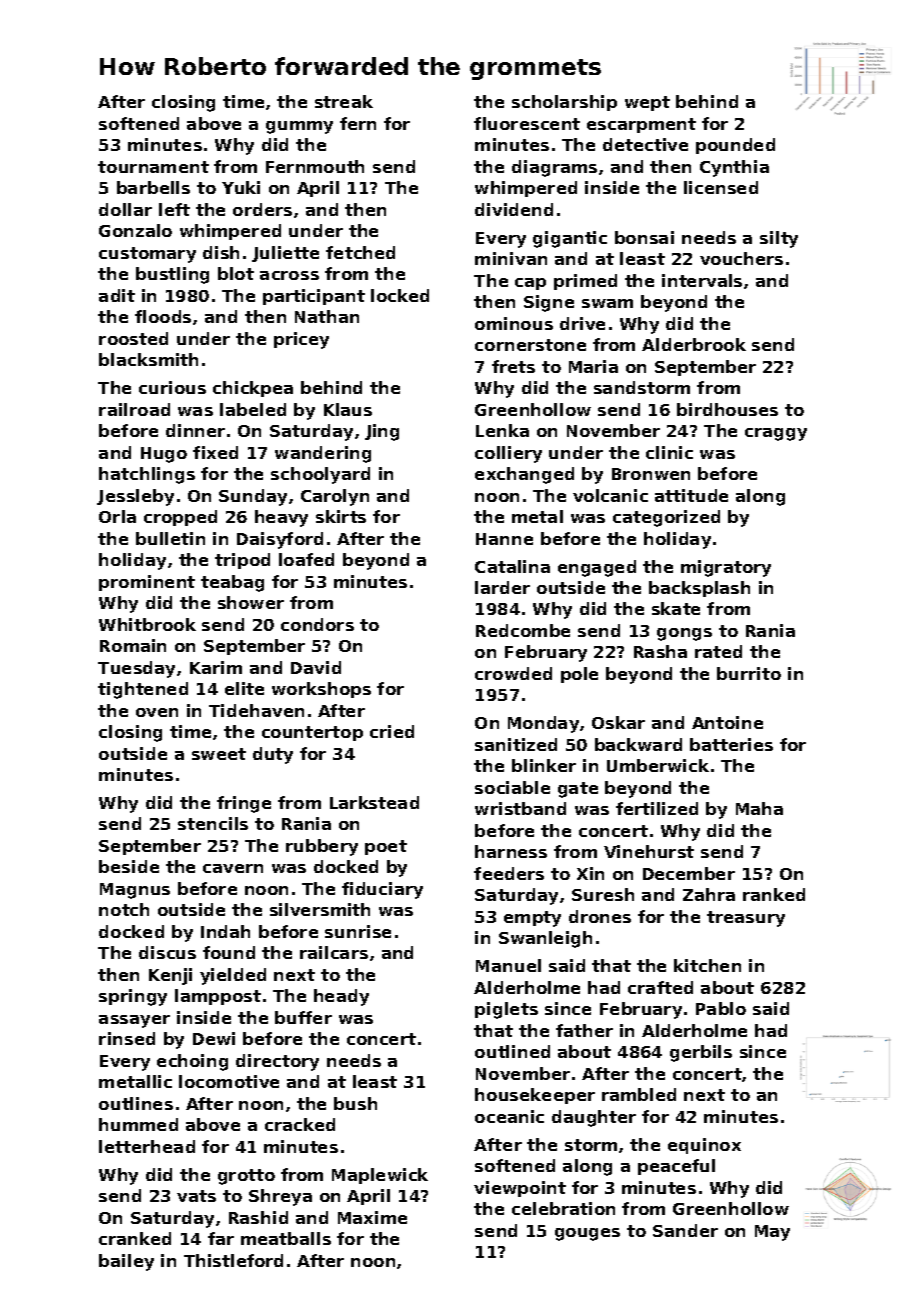 The height and width of the screenshot is (1316, 908). What do you see at coordinates (721, 1008) in the screenshot?
I see `Pablo` at bounding box center [721, 1008].
